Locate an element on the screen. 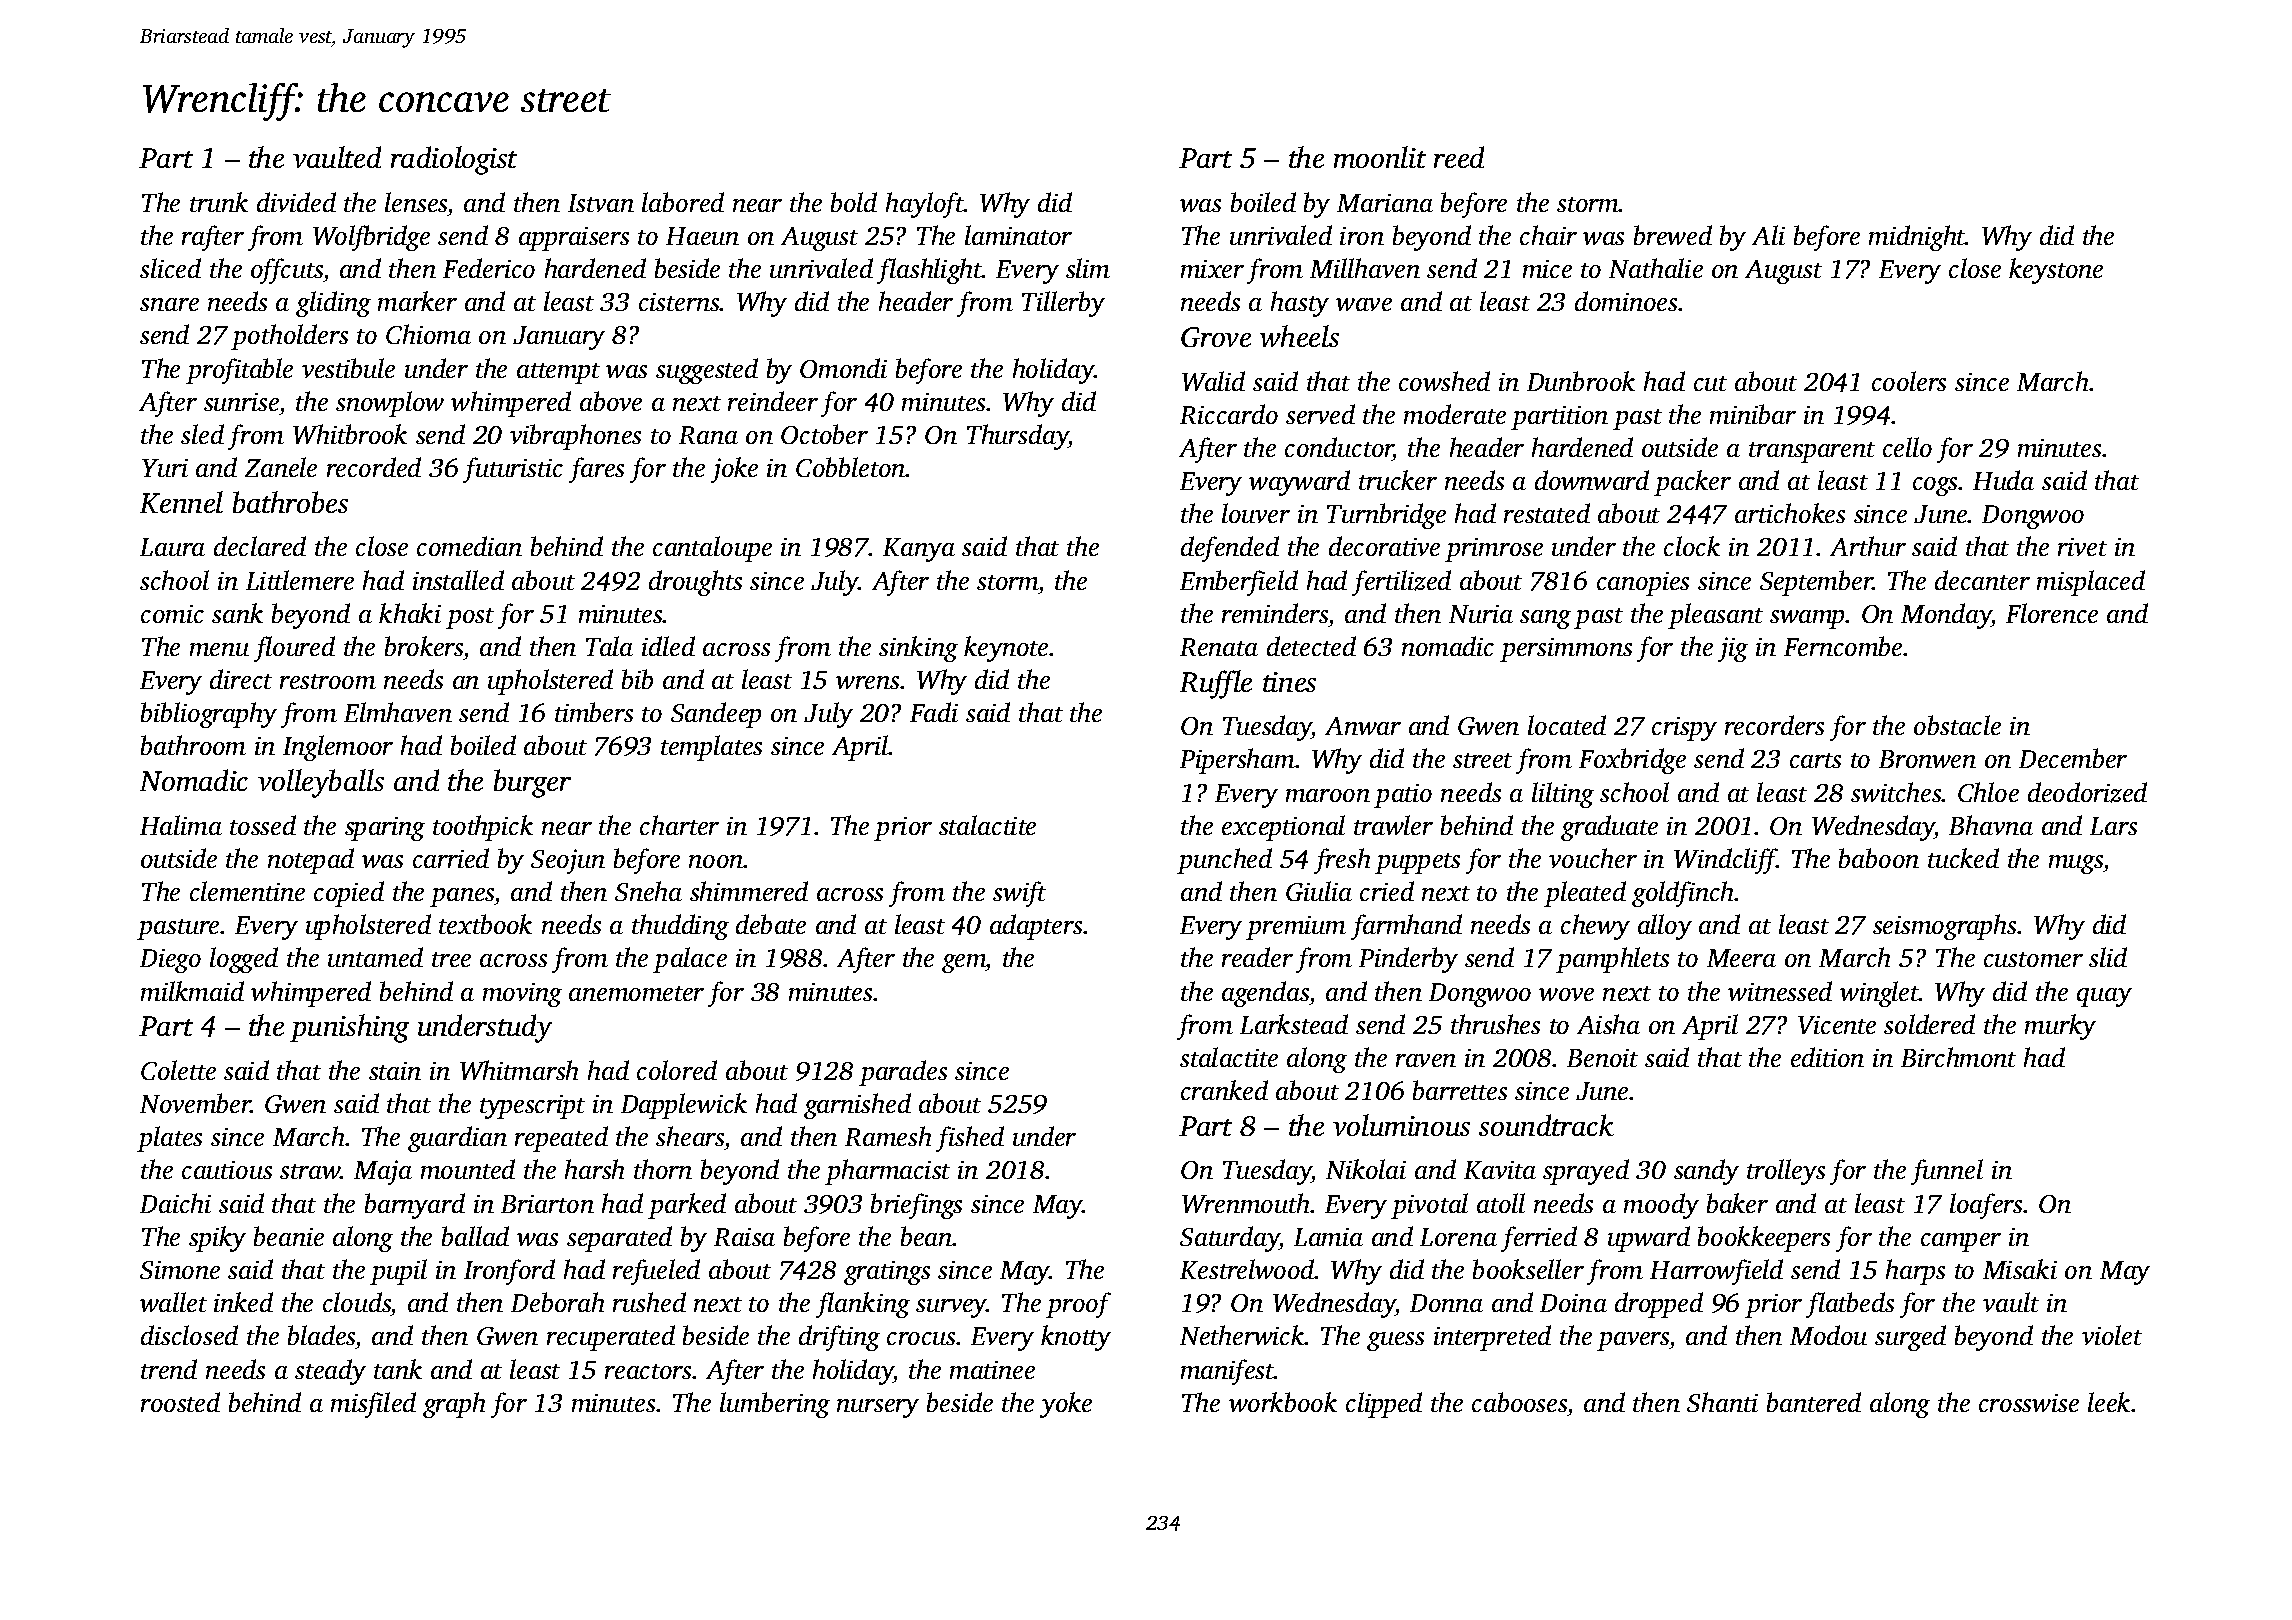 This screenshot has height=1620, width=2292. timbers is located at coordinates (594, 712).
